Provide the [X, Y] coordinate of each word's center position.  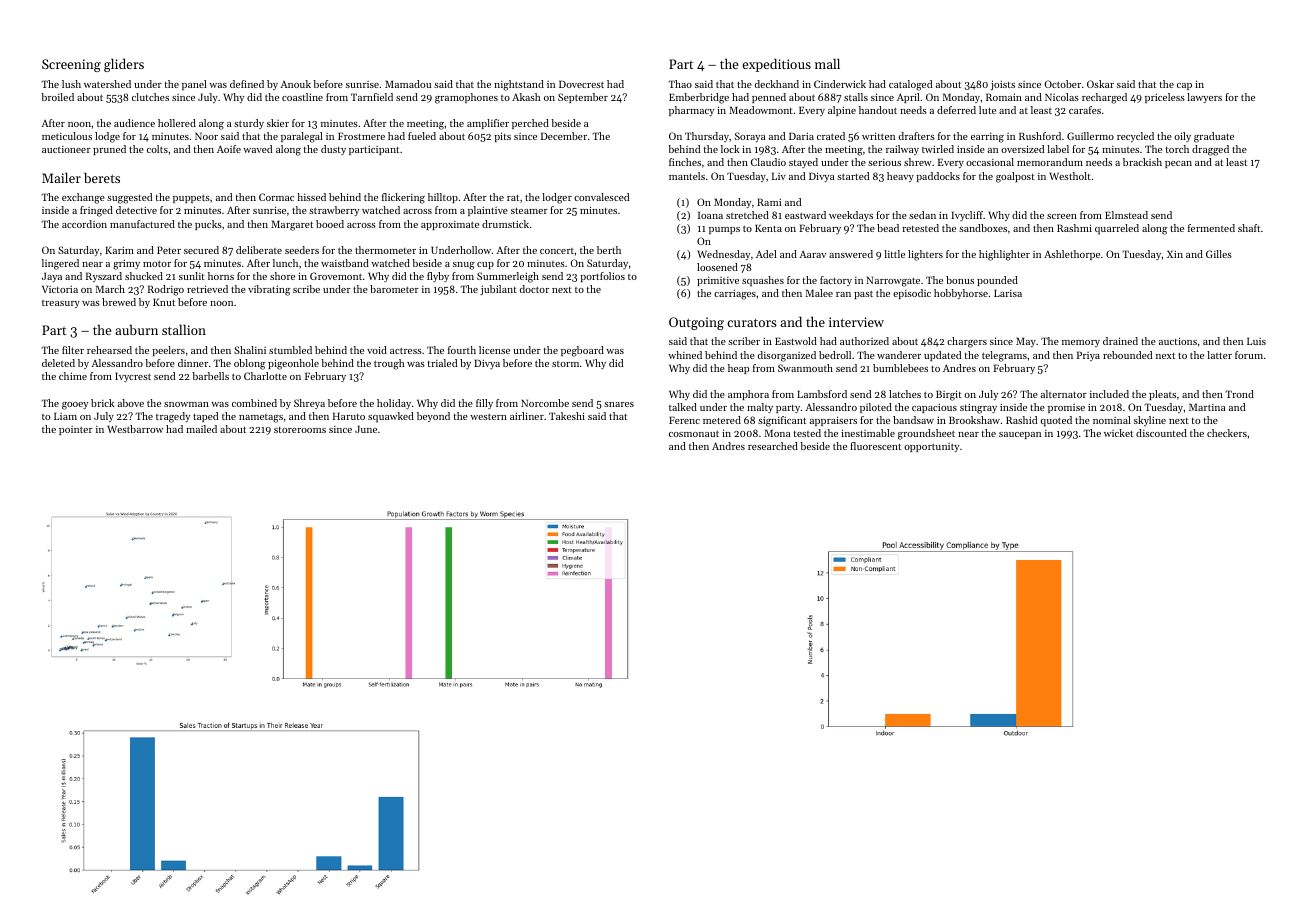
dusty [333, 150]
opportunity [931, 447]
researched [773, 446]
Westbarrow [135, 429]
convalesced [601, 197]
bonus [960, 280]
